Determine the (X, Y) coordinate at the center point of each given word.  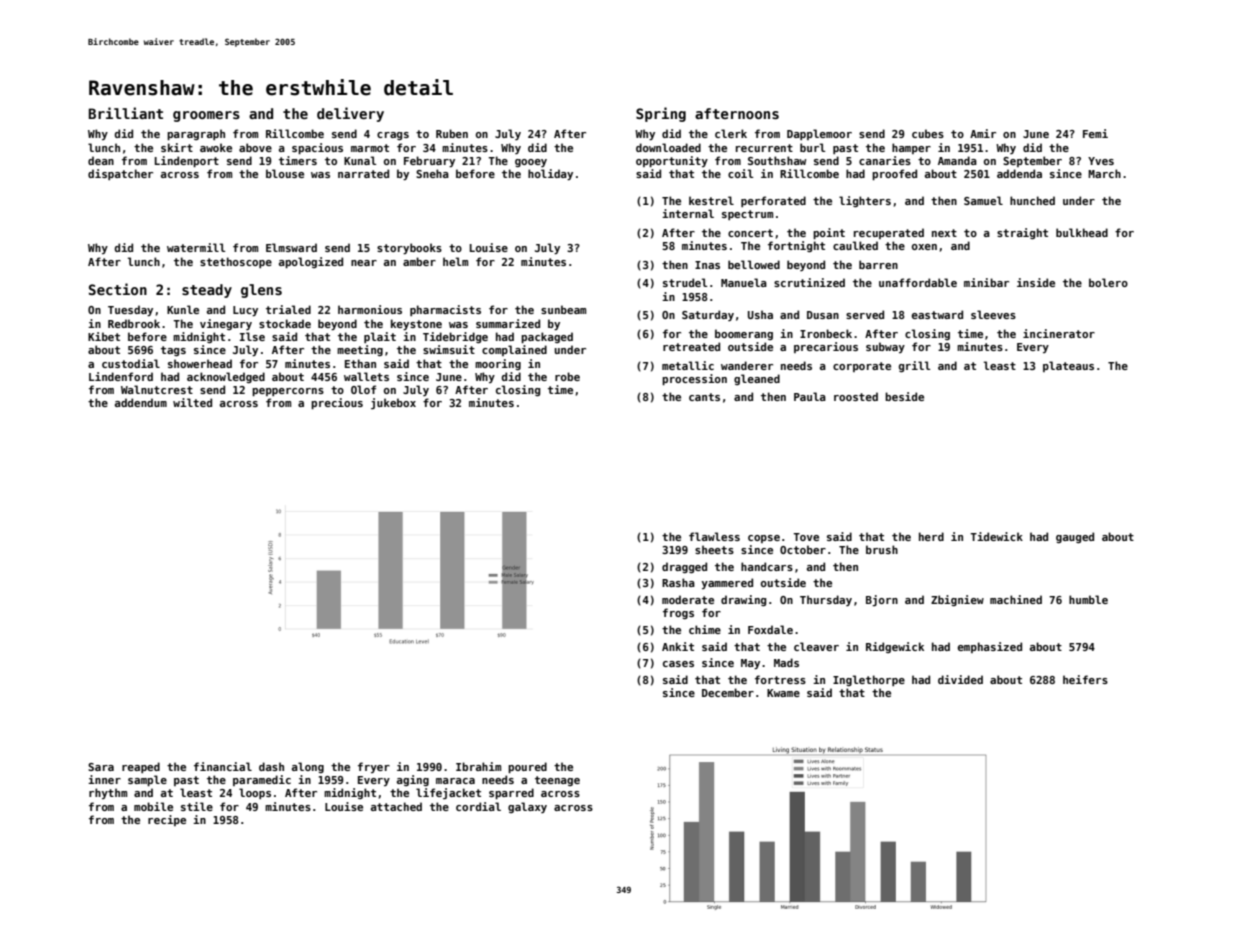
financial (223, 766)
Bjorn (882, 600)
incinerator (1059, 333)
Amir (983, 133)
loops (255, 793)
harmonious (370, 309)
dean (101, 160)
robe (567, 376)
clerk (731, 133)
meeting (360, 350)
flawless (714, 536)
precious (337, 403)
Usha (760, 314)
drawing (744, 600)
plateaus (1068, 366)
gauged (1075, 537)
